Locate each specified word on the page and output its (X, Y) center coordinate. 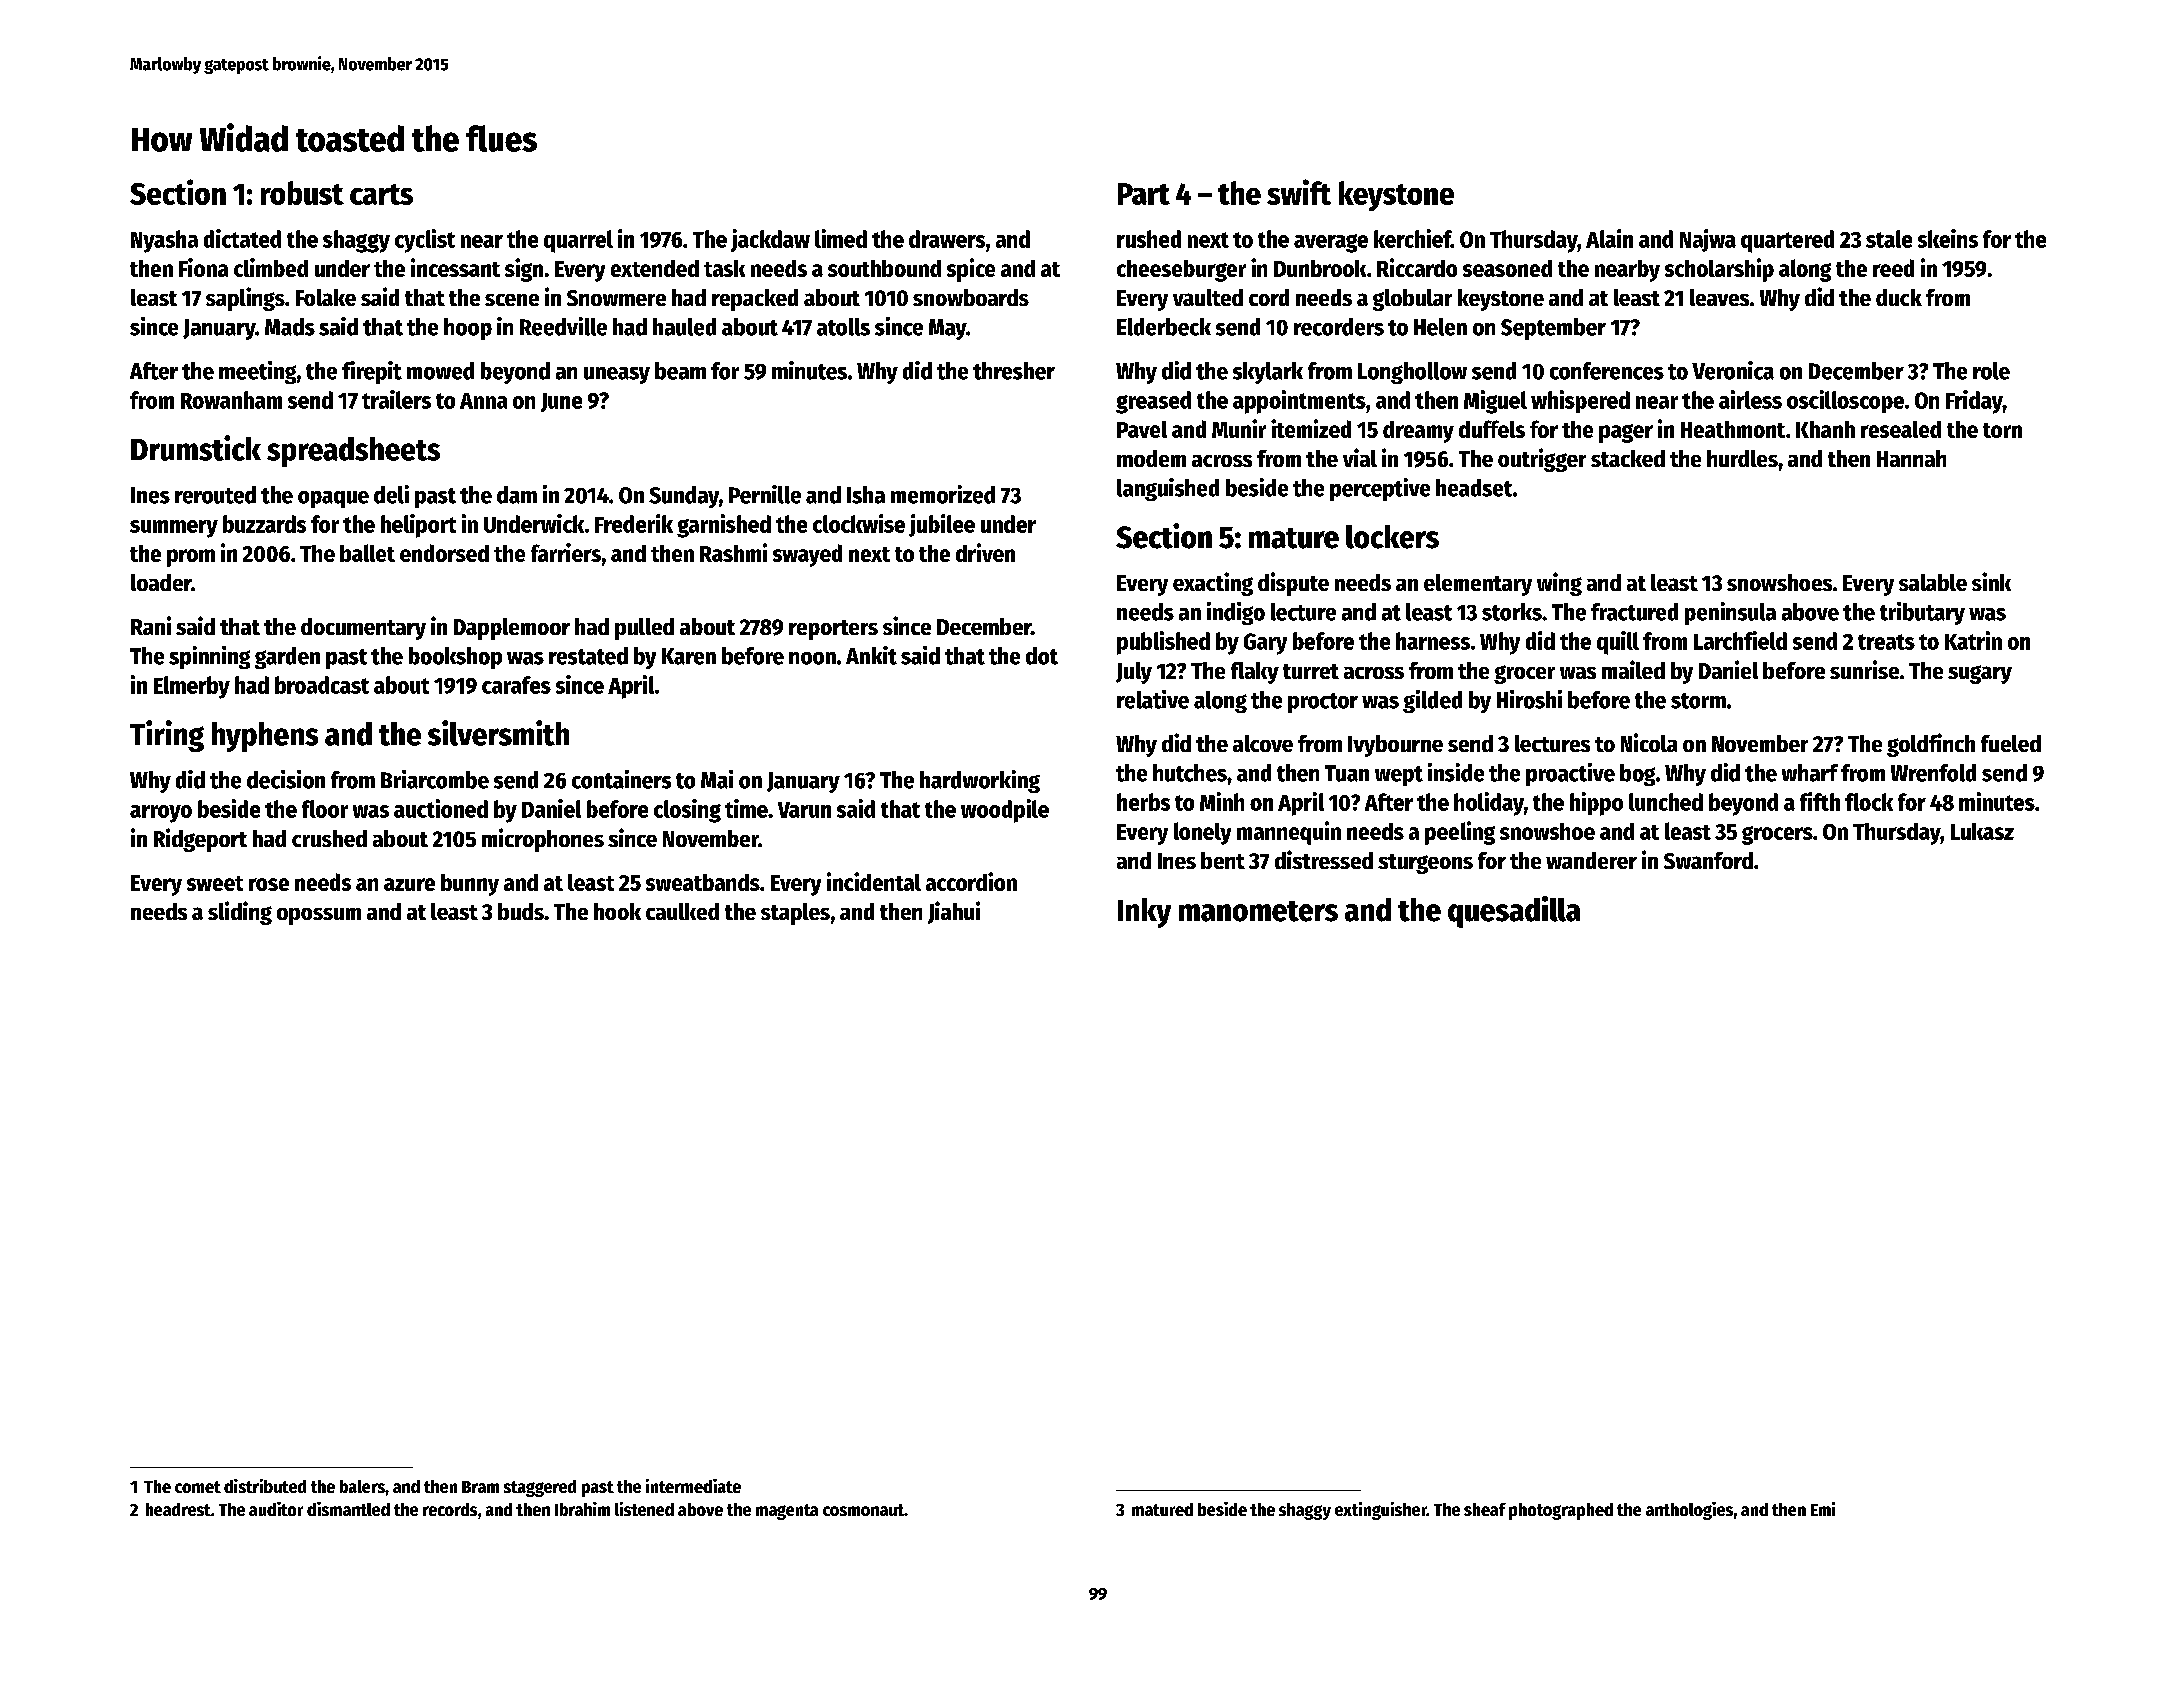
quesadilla (1514, 912)
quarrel (578, 241)
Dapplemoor (512, 629)
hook (617, 911)
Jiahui (954, 912)
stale (1889, 239)
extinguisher (1381, 1511)
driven (985, 552)
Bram (480, 1487)
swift (1299, 192)
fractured (1634, 612)
